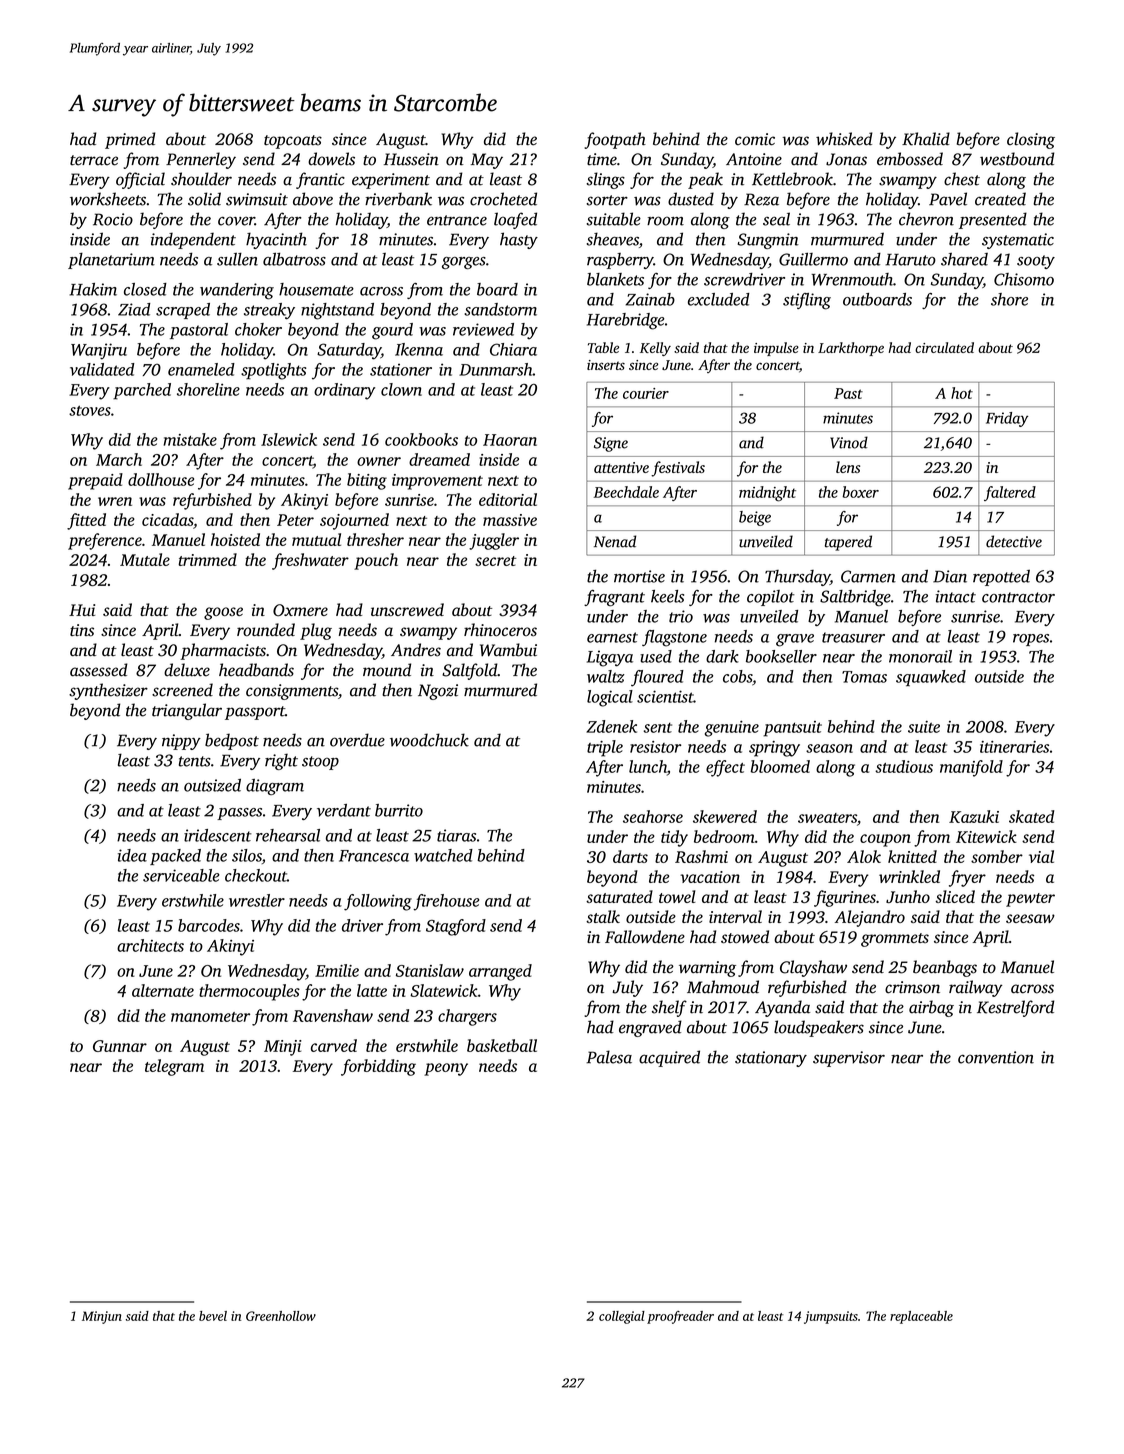 Image resolution: width=1124 pixels, height=1454 pixels. I want to click on collegial, so click(622, 1317).
